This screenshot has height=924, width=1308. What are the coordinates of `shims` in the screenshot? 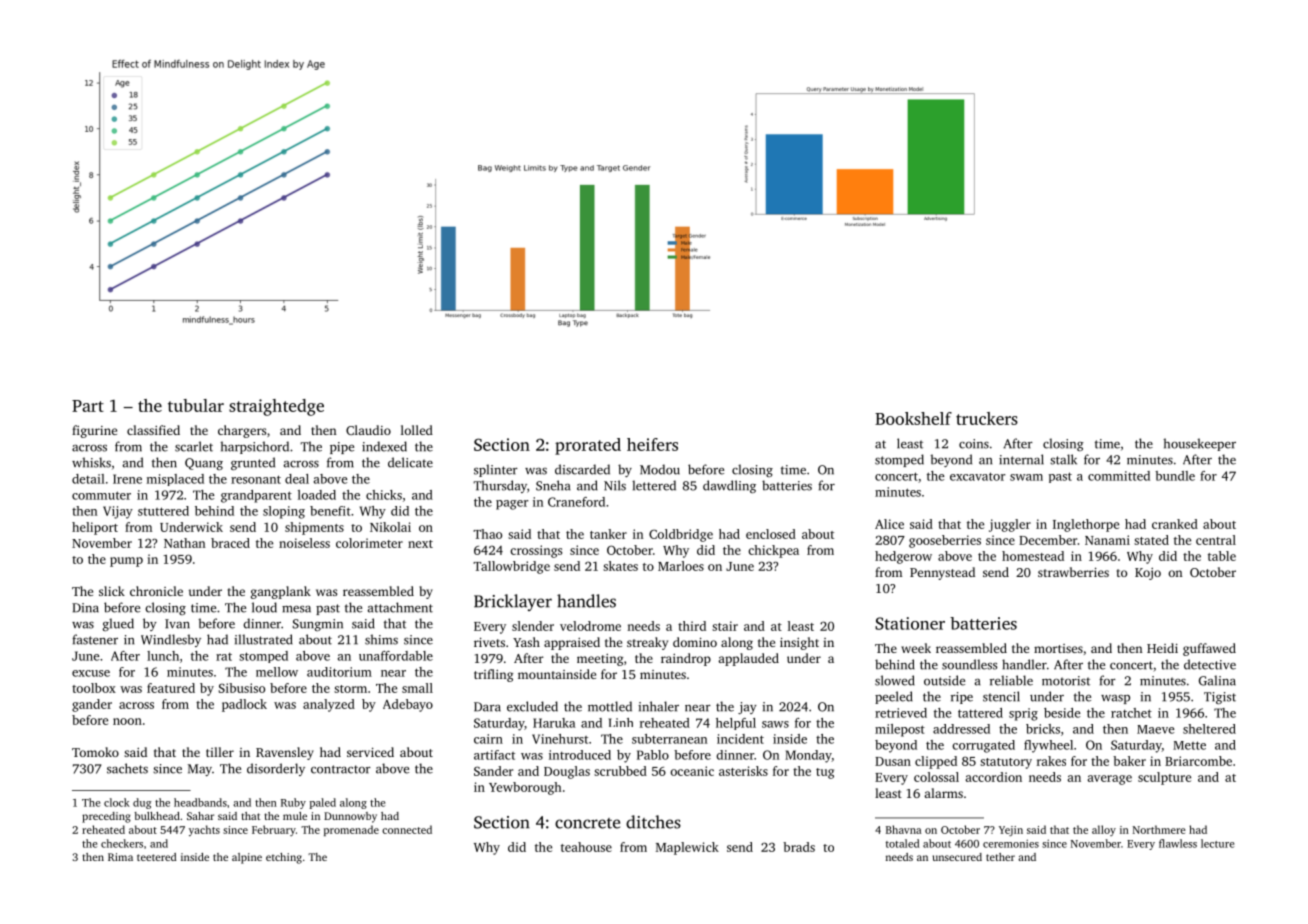 It's located at (381, 639).
